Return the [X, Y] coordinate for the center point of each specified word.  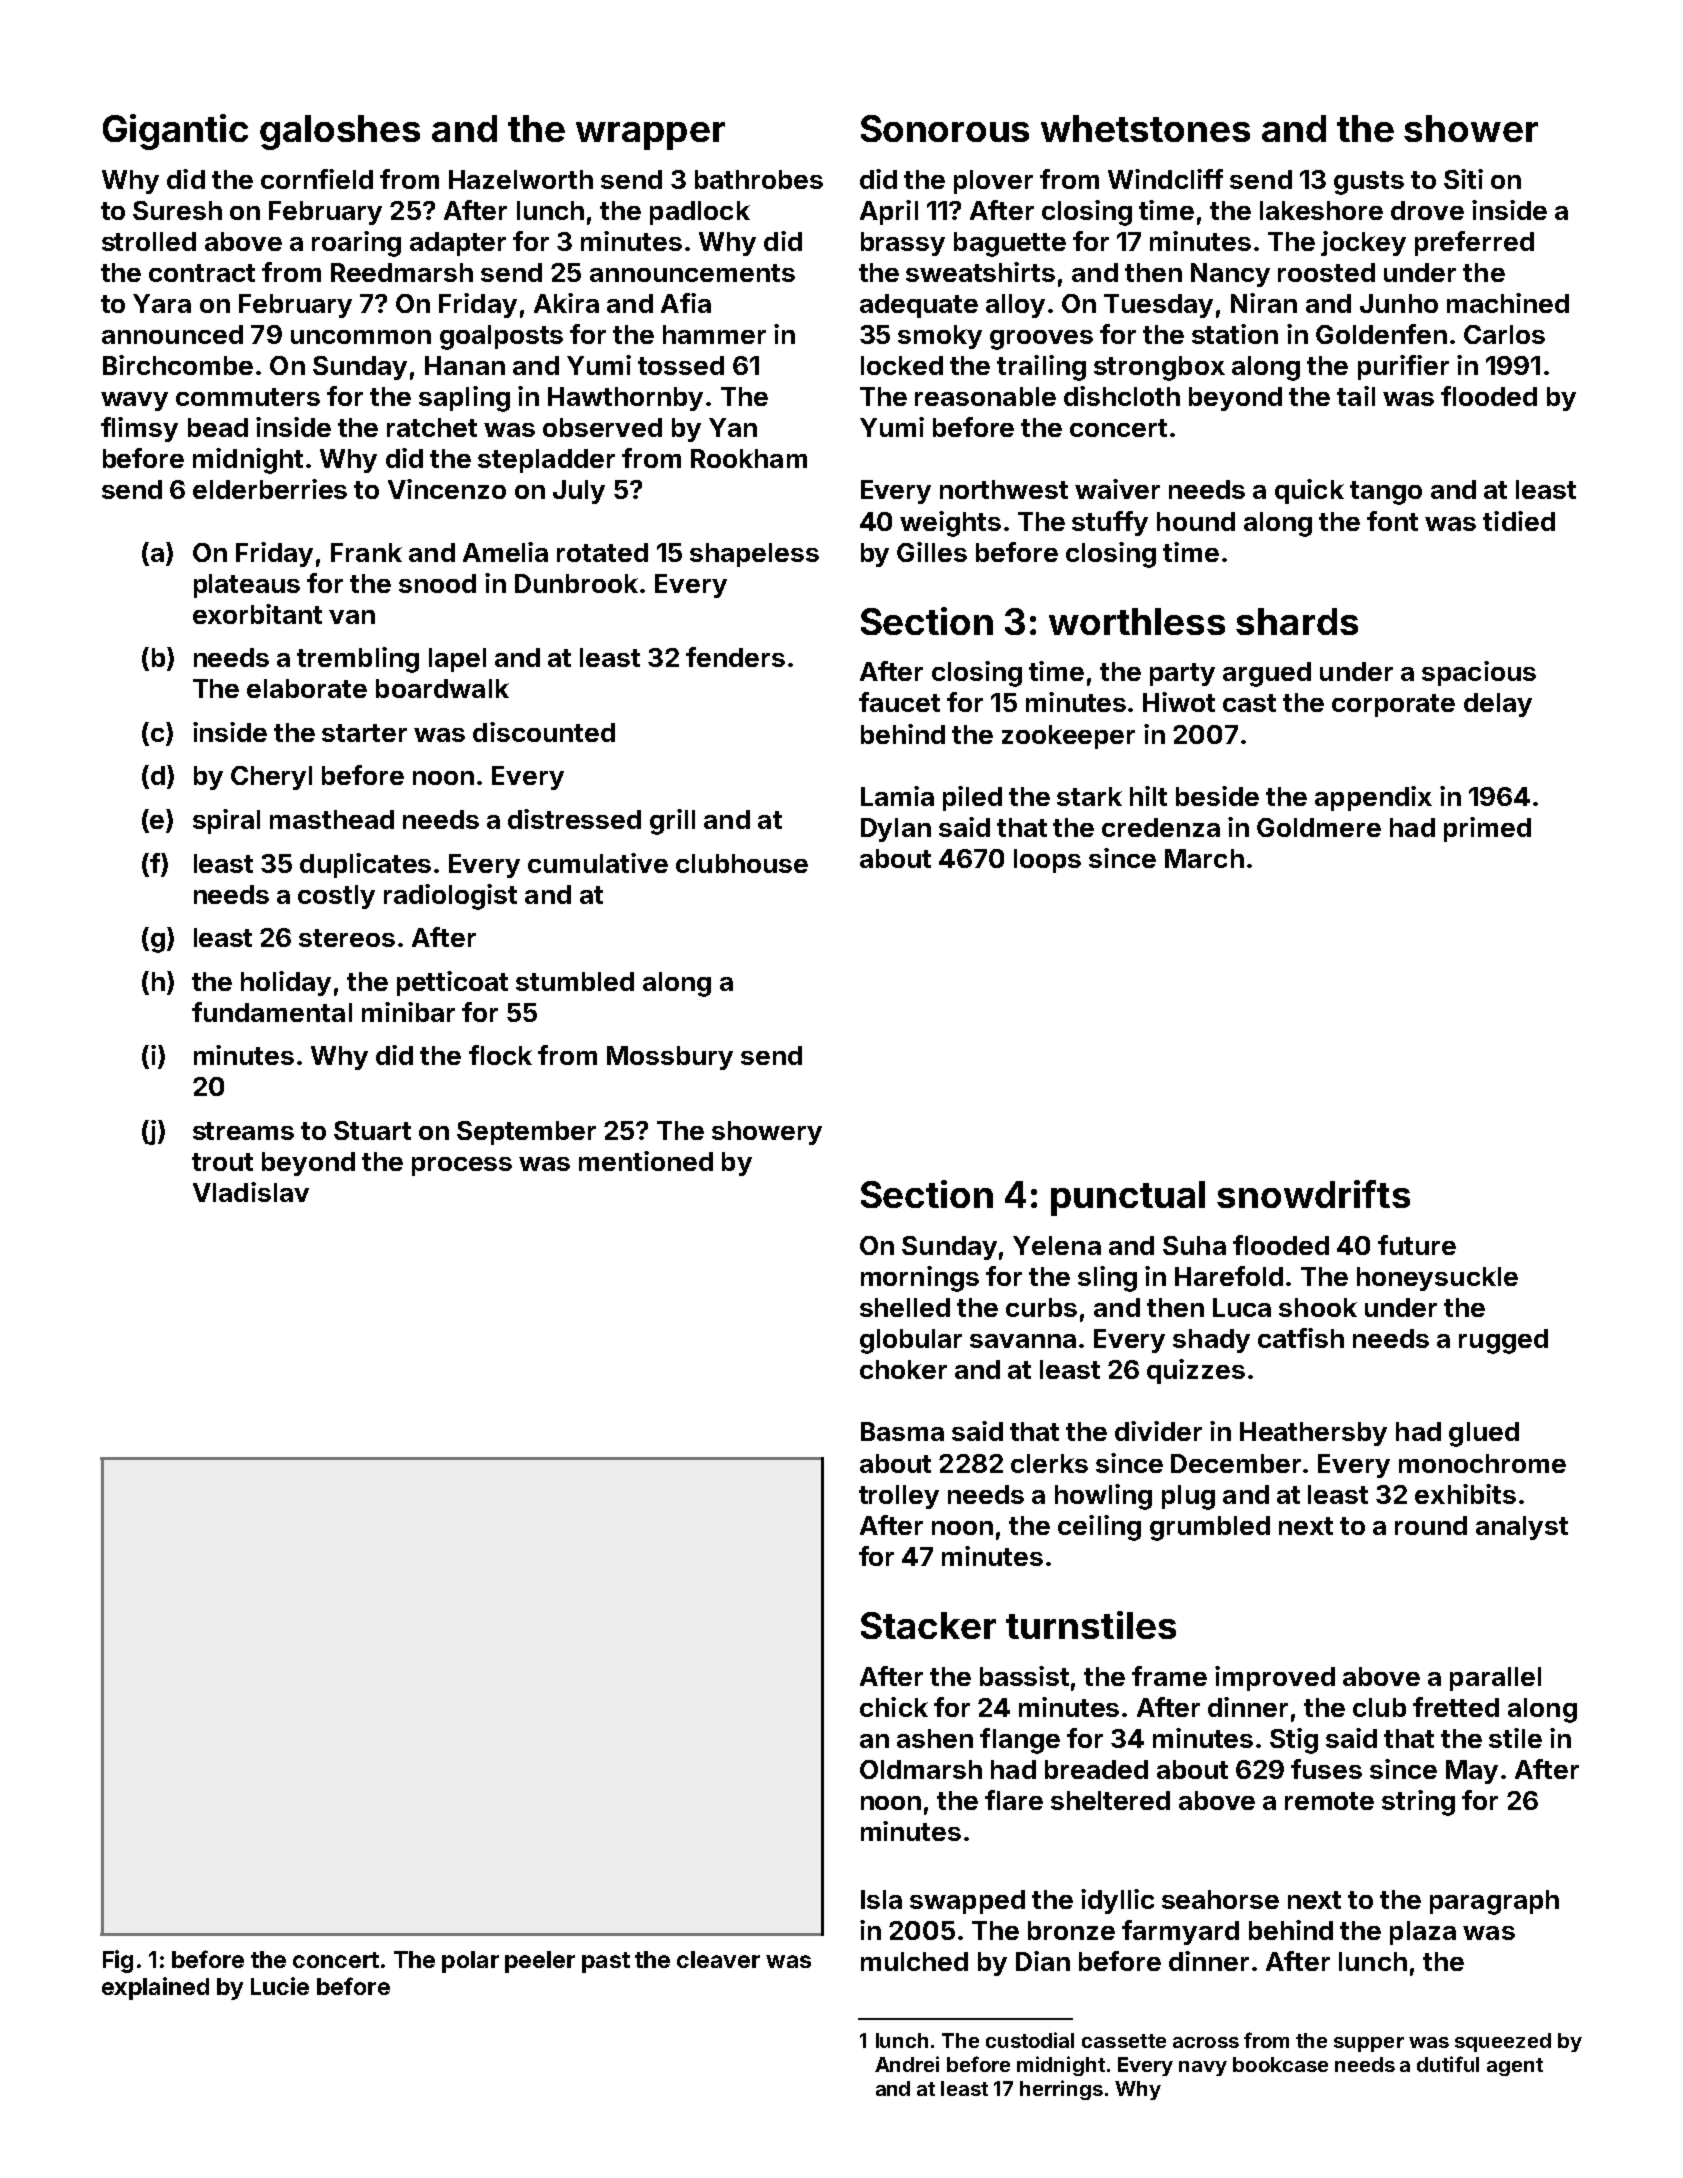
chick [894, 1707]
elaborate [307, 688]
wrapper [650, 136]
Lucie [280, 1986]
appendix [1373, 798]
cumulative [598, 863]
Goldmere [1319, 827]
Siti [1463, 179]
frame [1169, 1676]
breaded [1096, 1769]
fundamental [272, 1012]
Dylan [896, 830]
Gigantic [175, 132]
